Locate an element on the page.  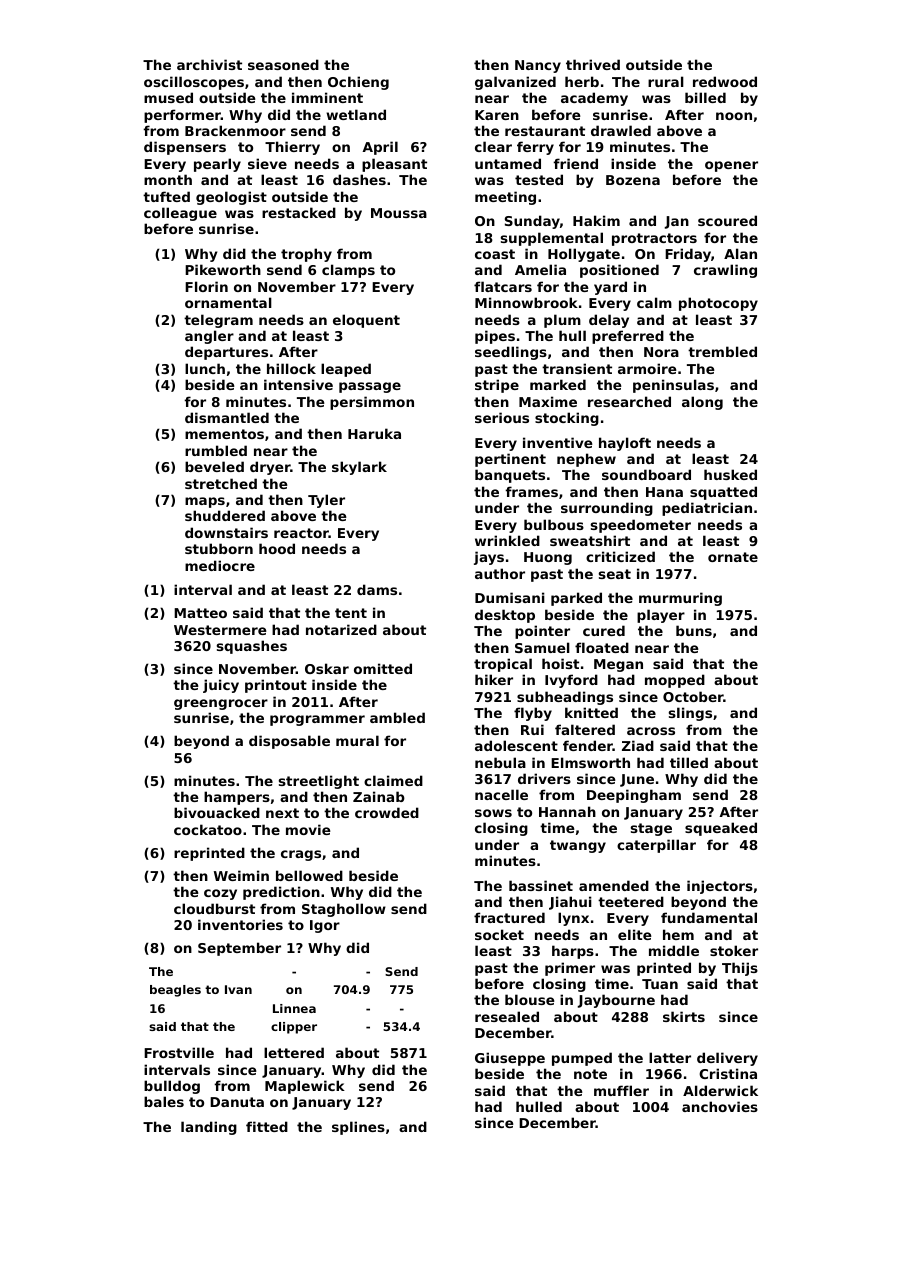
Maplewick is located at coordinates (305, 1087).
